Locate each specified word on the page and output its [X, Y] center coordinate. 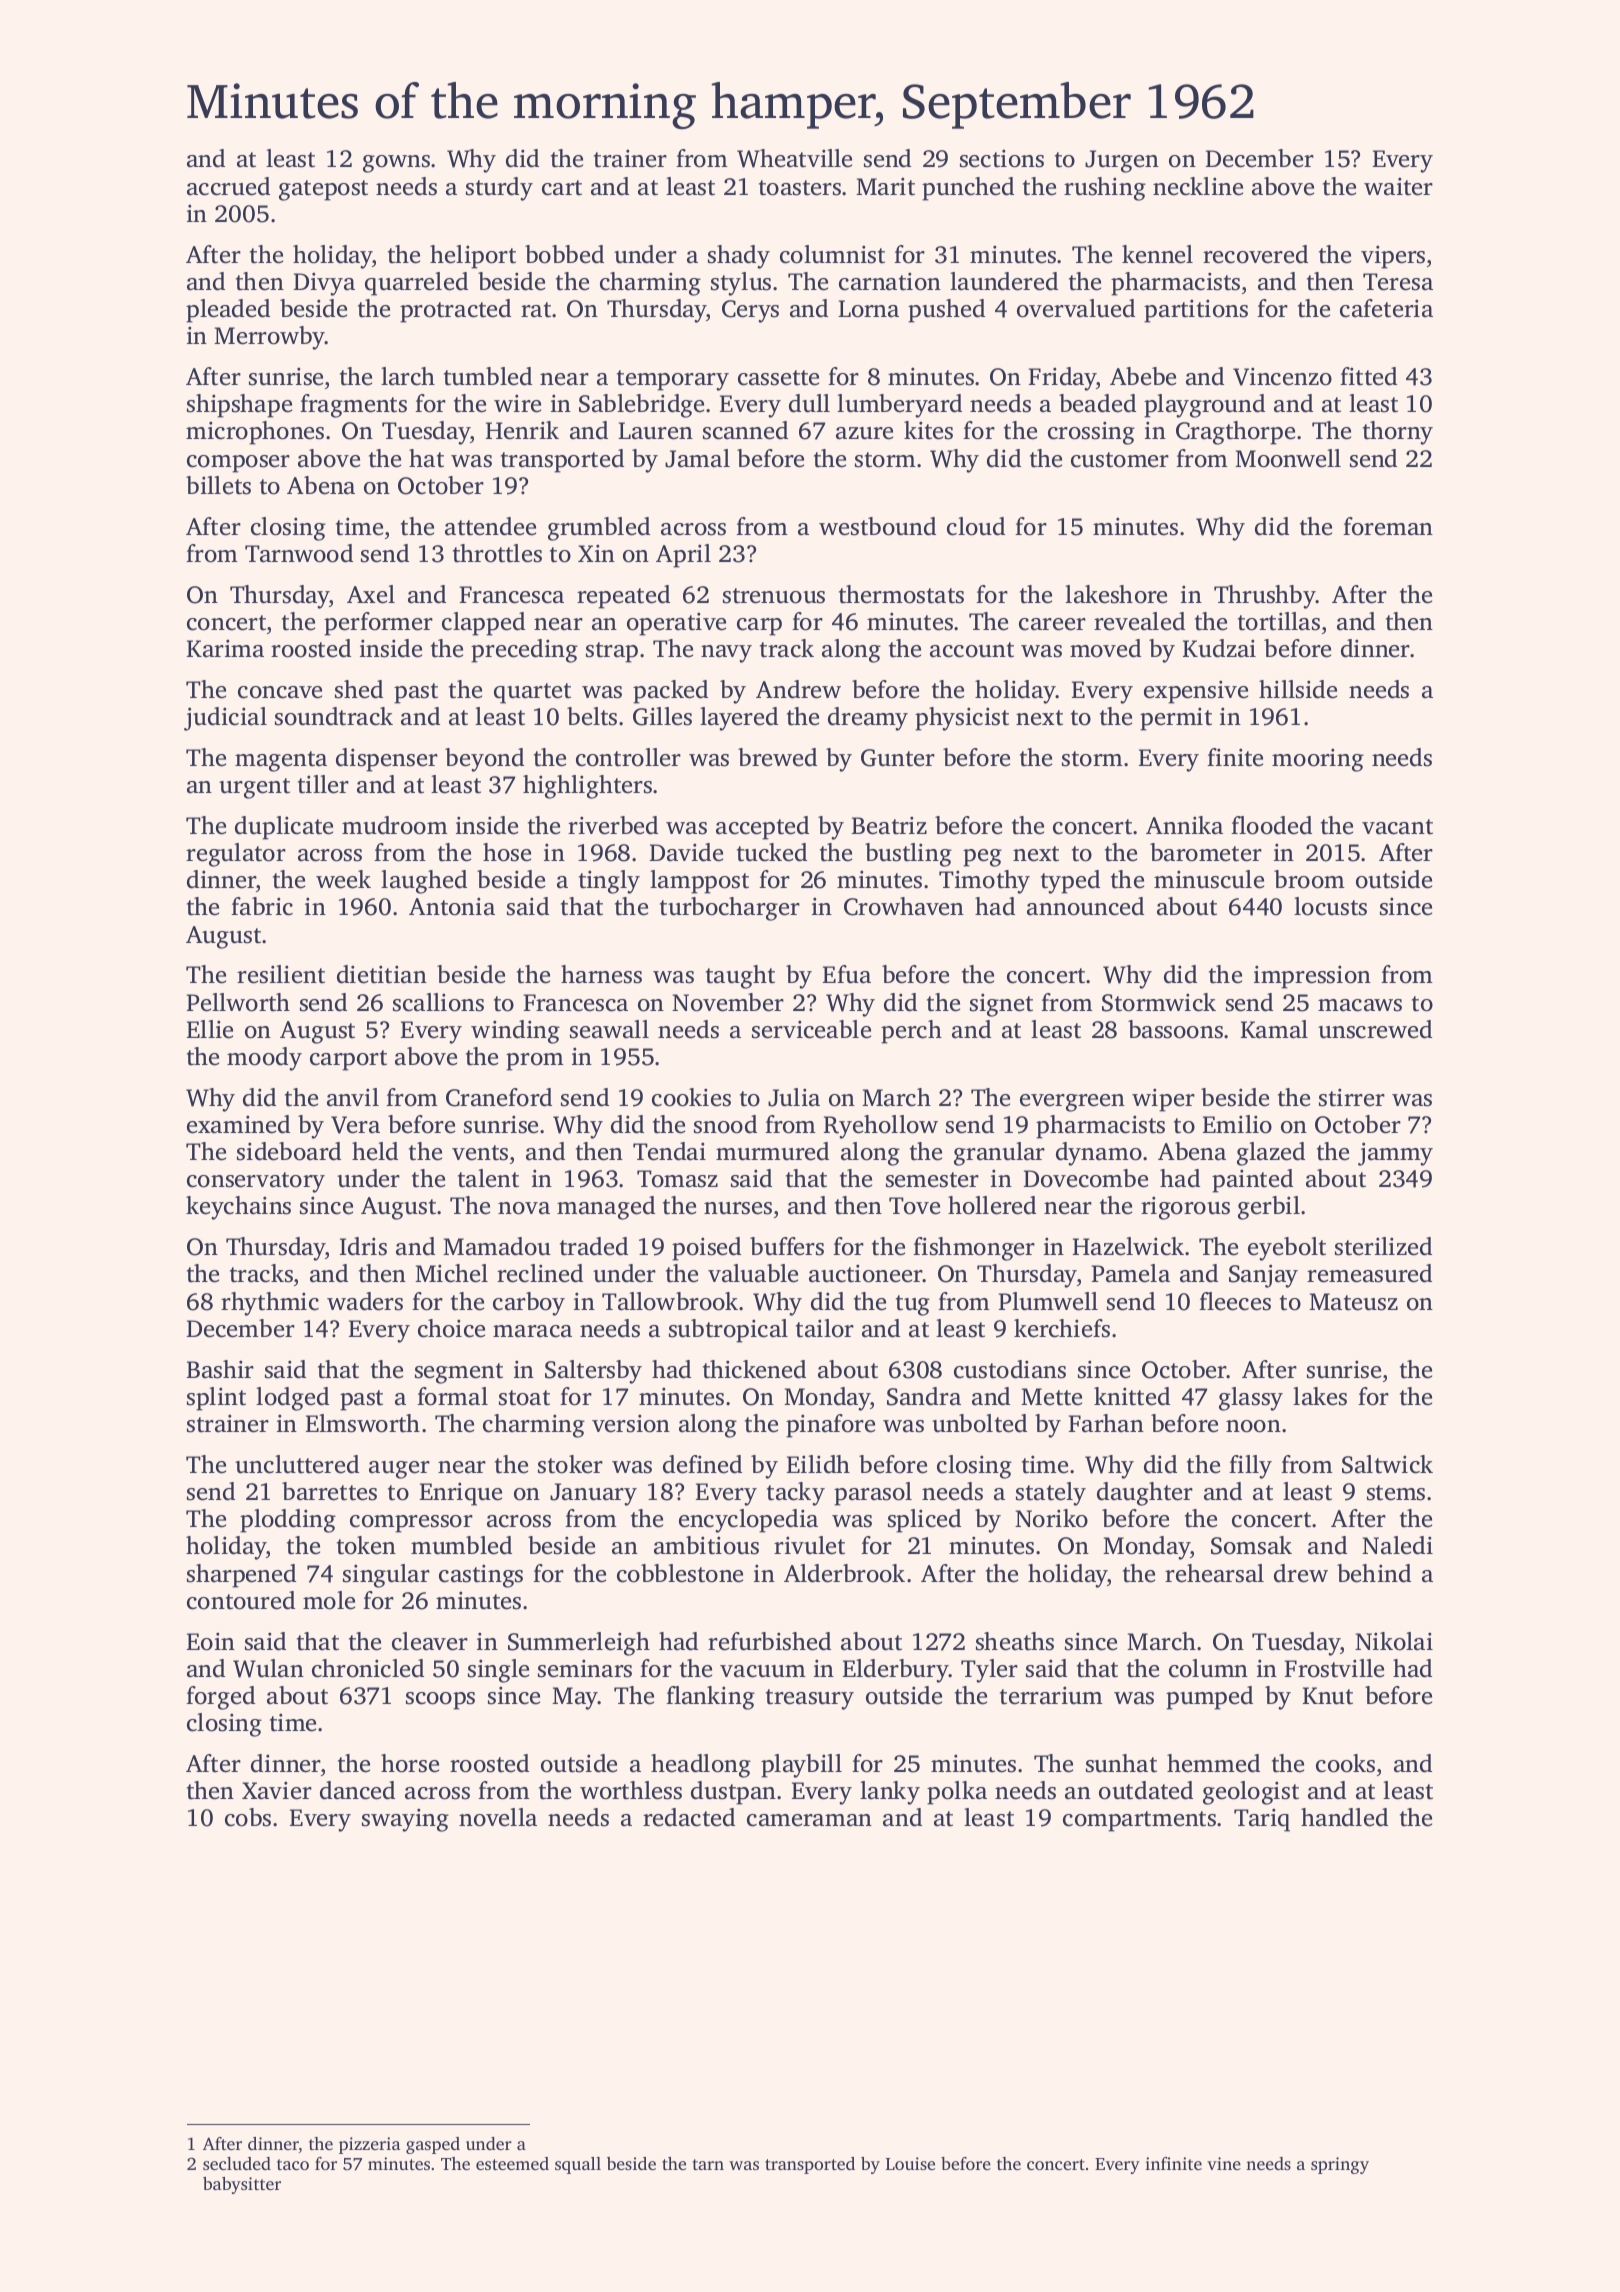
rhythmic [270, 1304]
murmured [772, 1151]
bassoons [1175, 1029]
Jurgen [1122, 161]
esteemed [512, 2163]
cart [562, 188]
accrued [228, 186]
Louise [910, 2163]
